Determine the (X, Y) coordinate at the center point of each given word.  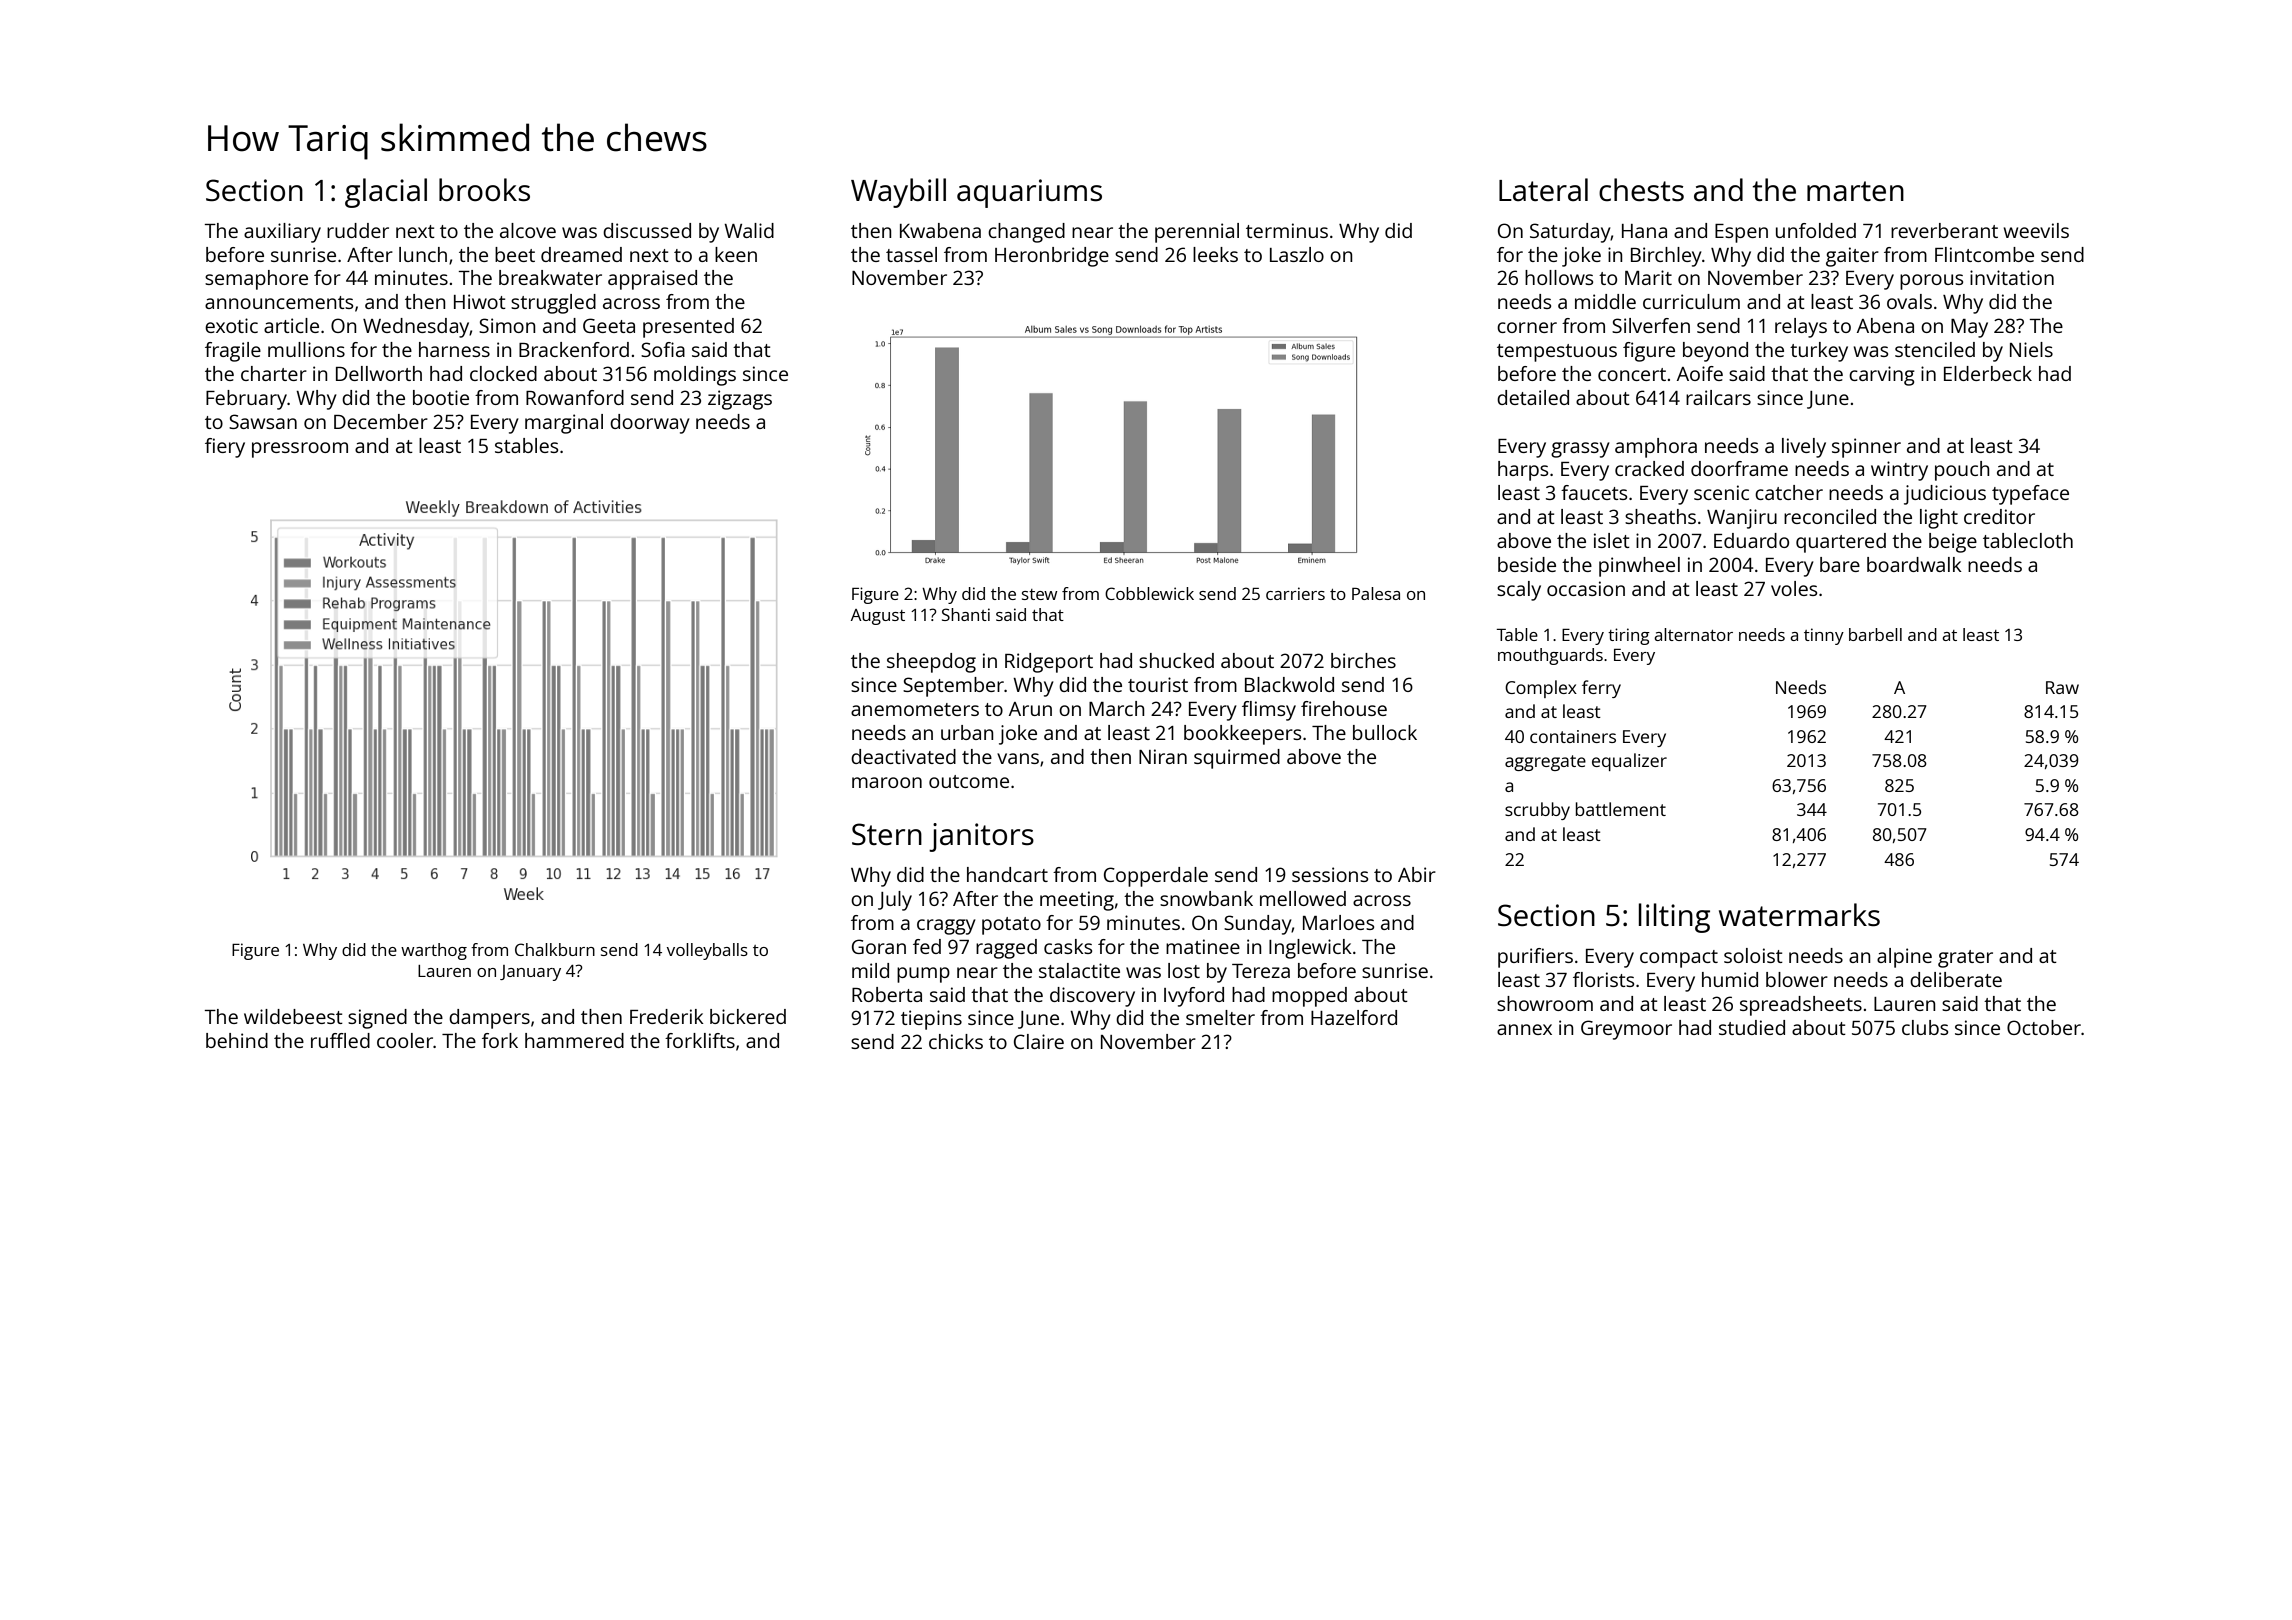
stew (1039, 594)
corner (1527, 327)
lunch (423, 254)
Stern (887, 834)
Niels (2031, 349)
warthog (434, 951)
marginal (564, 424)
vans (1018, 758)
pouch (1962, 471)
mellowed (1303, 898)
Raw (2062, 687)
